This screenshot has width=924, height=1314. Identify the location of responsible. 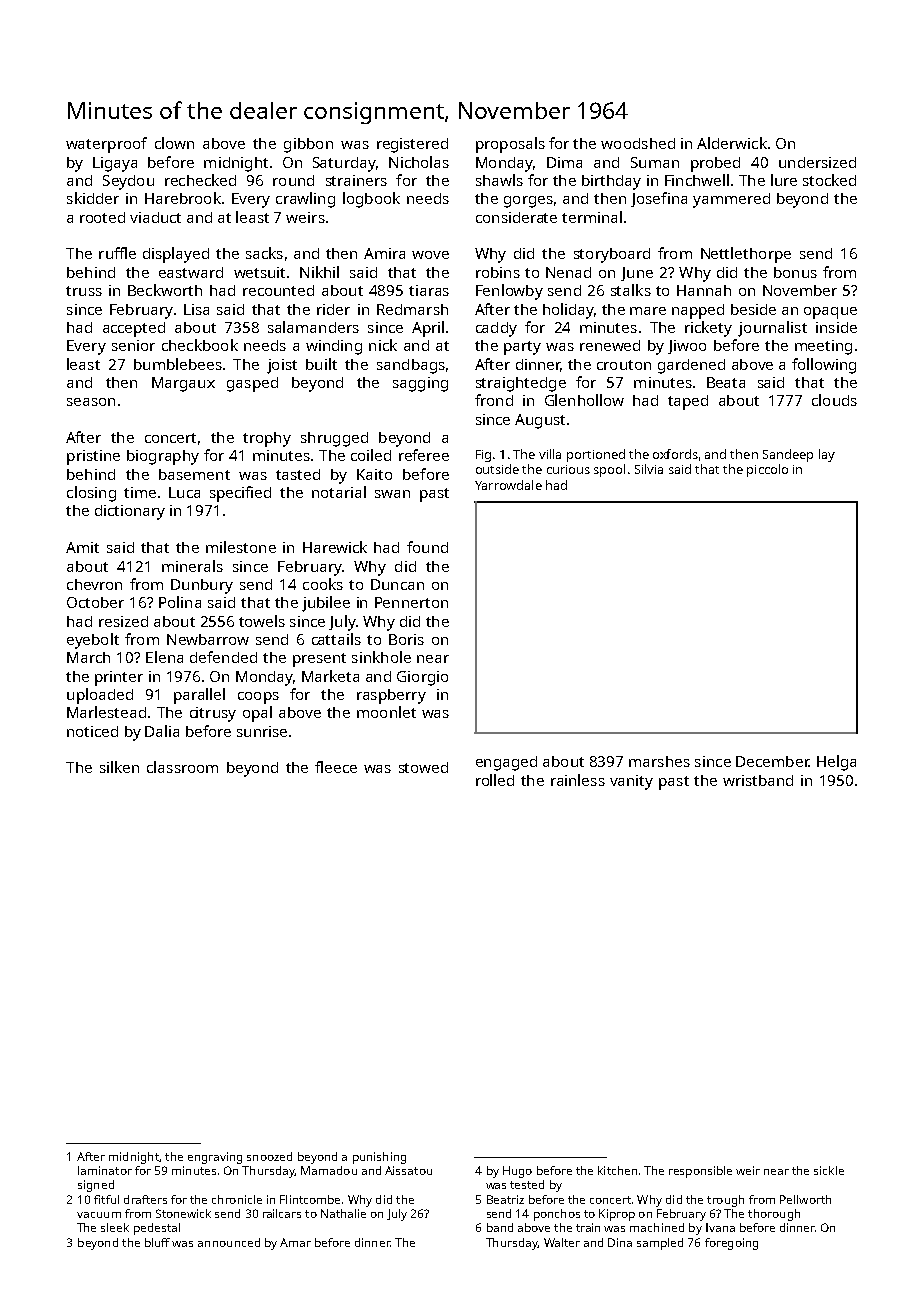
(700, 1172).
